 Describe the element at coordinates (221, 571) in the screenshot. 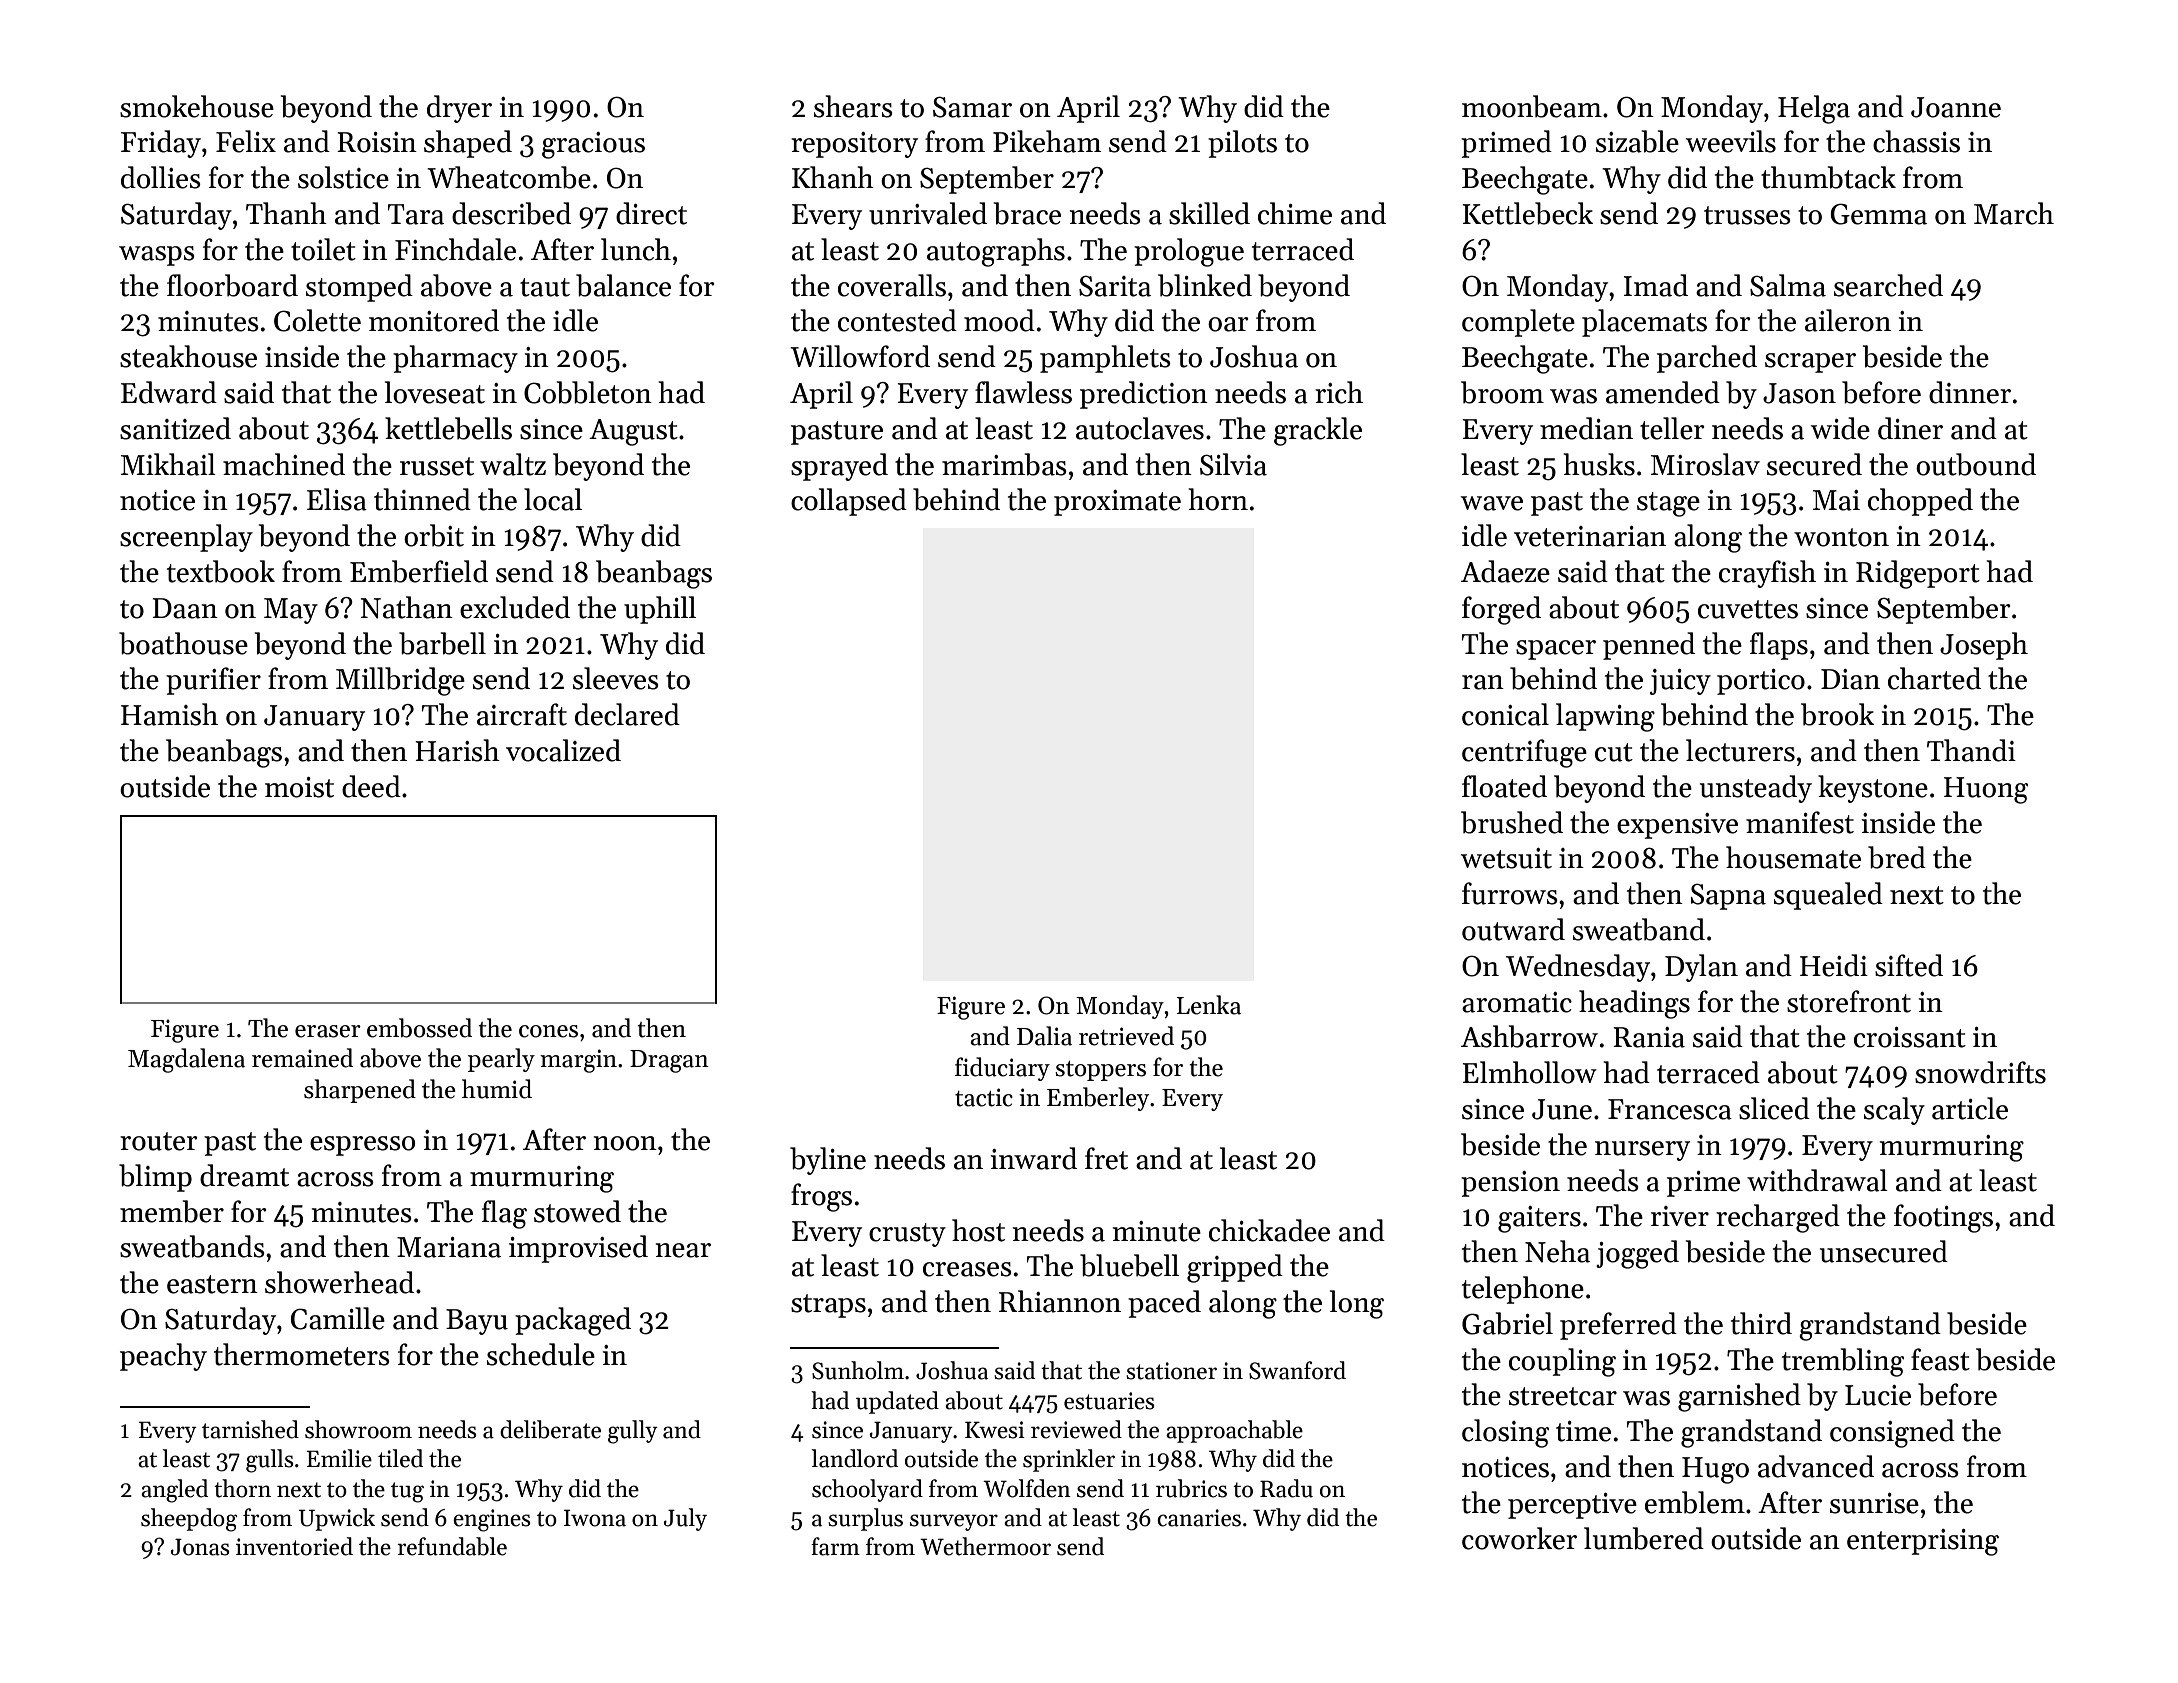

I see `textbook` at that location.
